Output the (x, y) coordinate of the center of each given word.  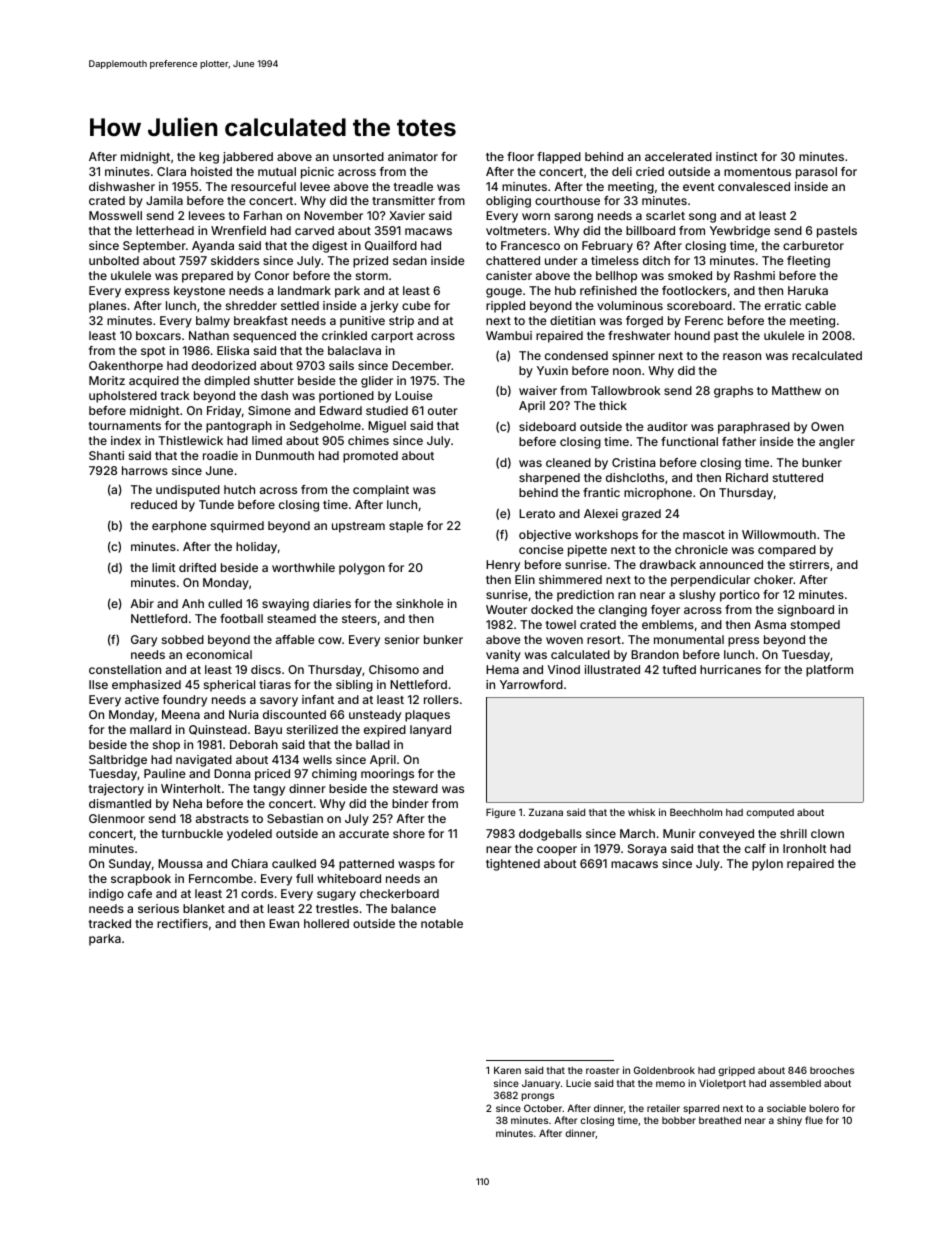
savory (279, 702)
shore (409, 833)
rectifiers (182, 923)
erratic (783, 305)
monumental (689, 639)
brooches (832, 1070)
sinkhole (420, 603)
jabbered (248, 158)
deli (622, 171)
